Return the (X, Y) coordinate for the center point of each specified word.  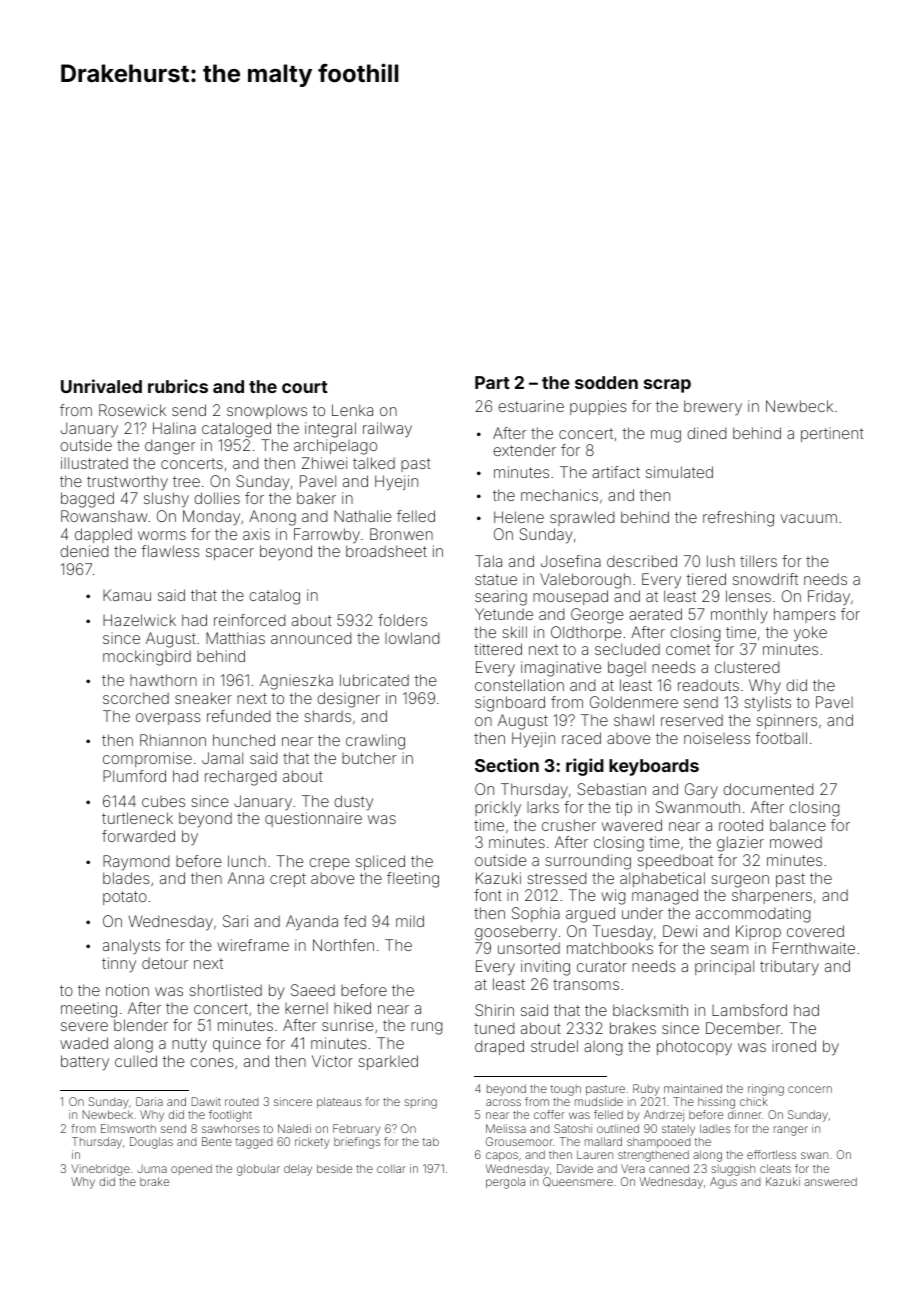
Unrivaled (101, 386)
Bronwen (401, 534)
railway (387, 429)
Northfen (343, 945)
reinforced (249, 620)
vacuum (808, 518)
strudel (554, 1046)
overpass (168, 719)
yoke (810, 633)
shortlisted (225, 990)
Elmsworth (128, 1128)
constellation (519, 685)
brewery (713, 407)
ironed (794, 1046)
